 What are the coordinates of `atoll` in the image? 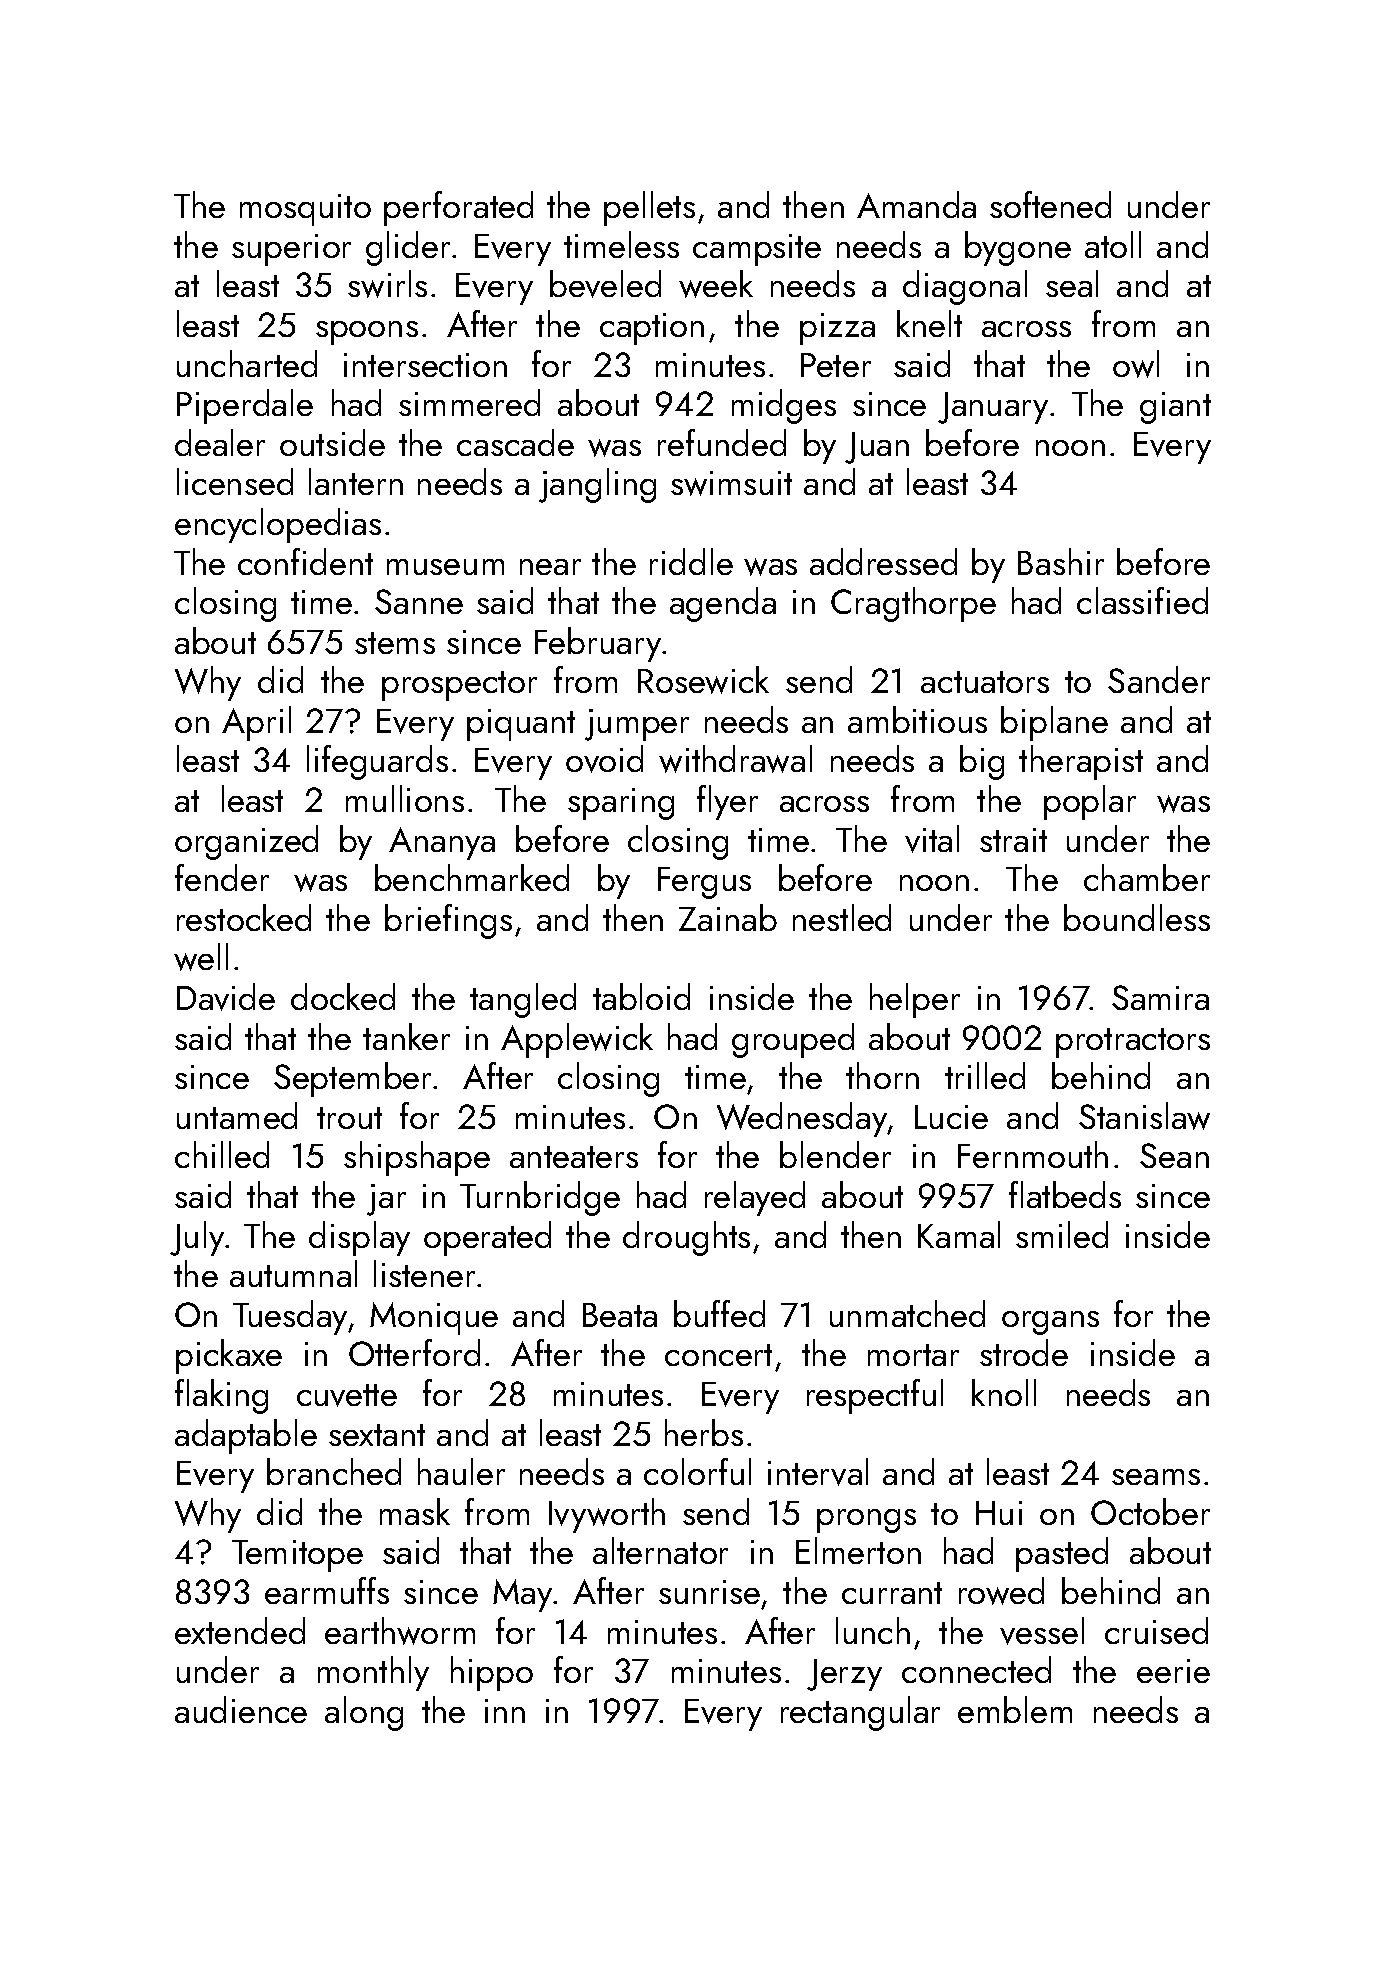 It's located at (1113, 244).
